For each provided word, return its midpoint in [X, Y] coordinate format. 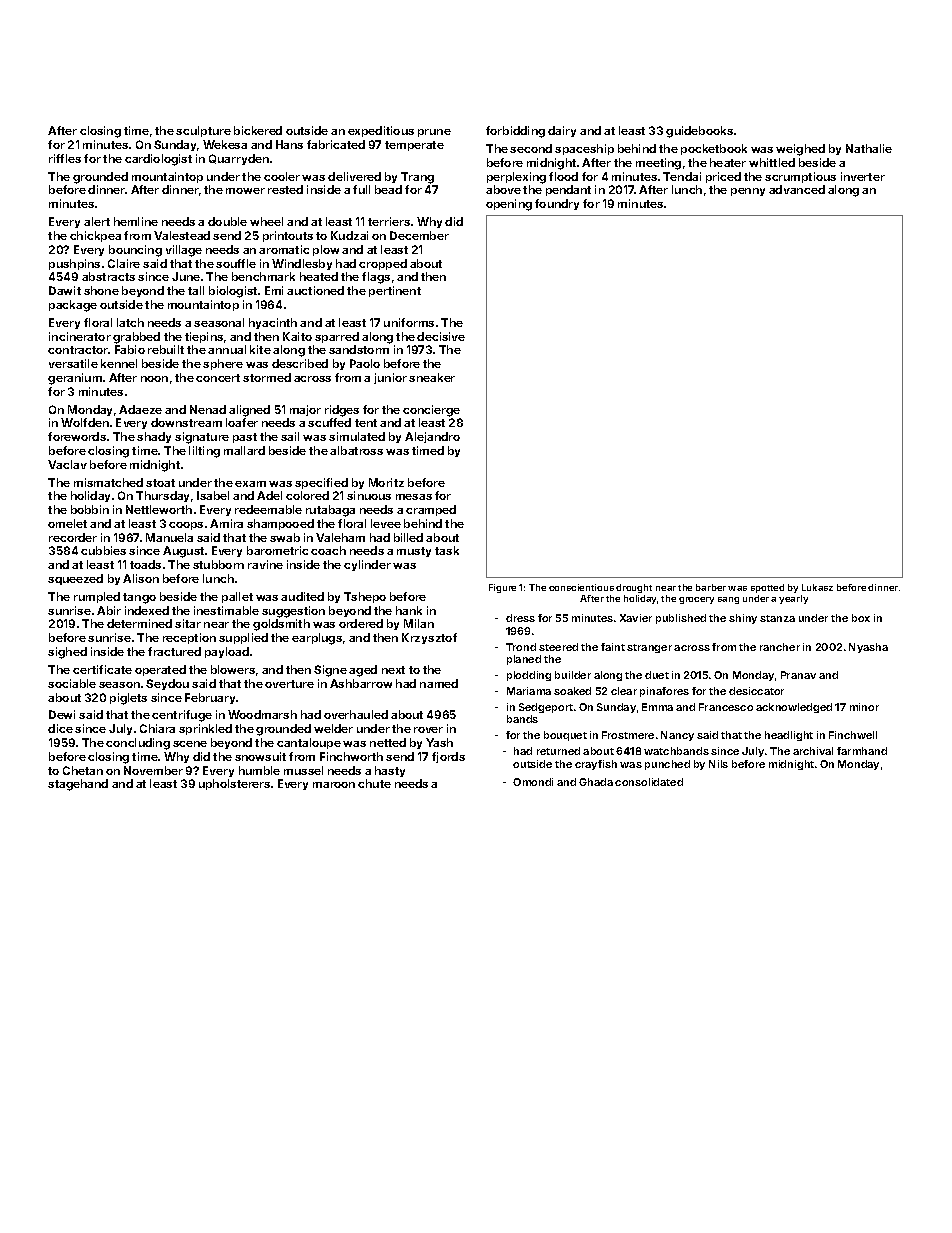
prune [434, 133]
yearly [793, 599]
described [300, 363]
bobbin [90, 509]
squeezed [75, 579]
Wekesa [225, 144]
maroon [334, 785]
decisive [441, 336]
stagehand [78, 785]
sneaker [432, 377]
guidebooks [699, 132]
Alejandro [432, 437]
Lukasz [817, 587]
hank [409, 610]
